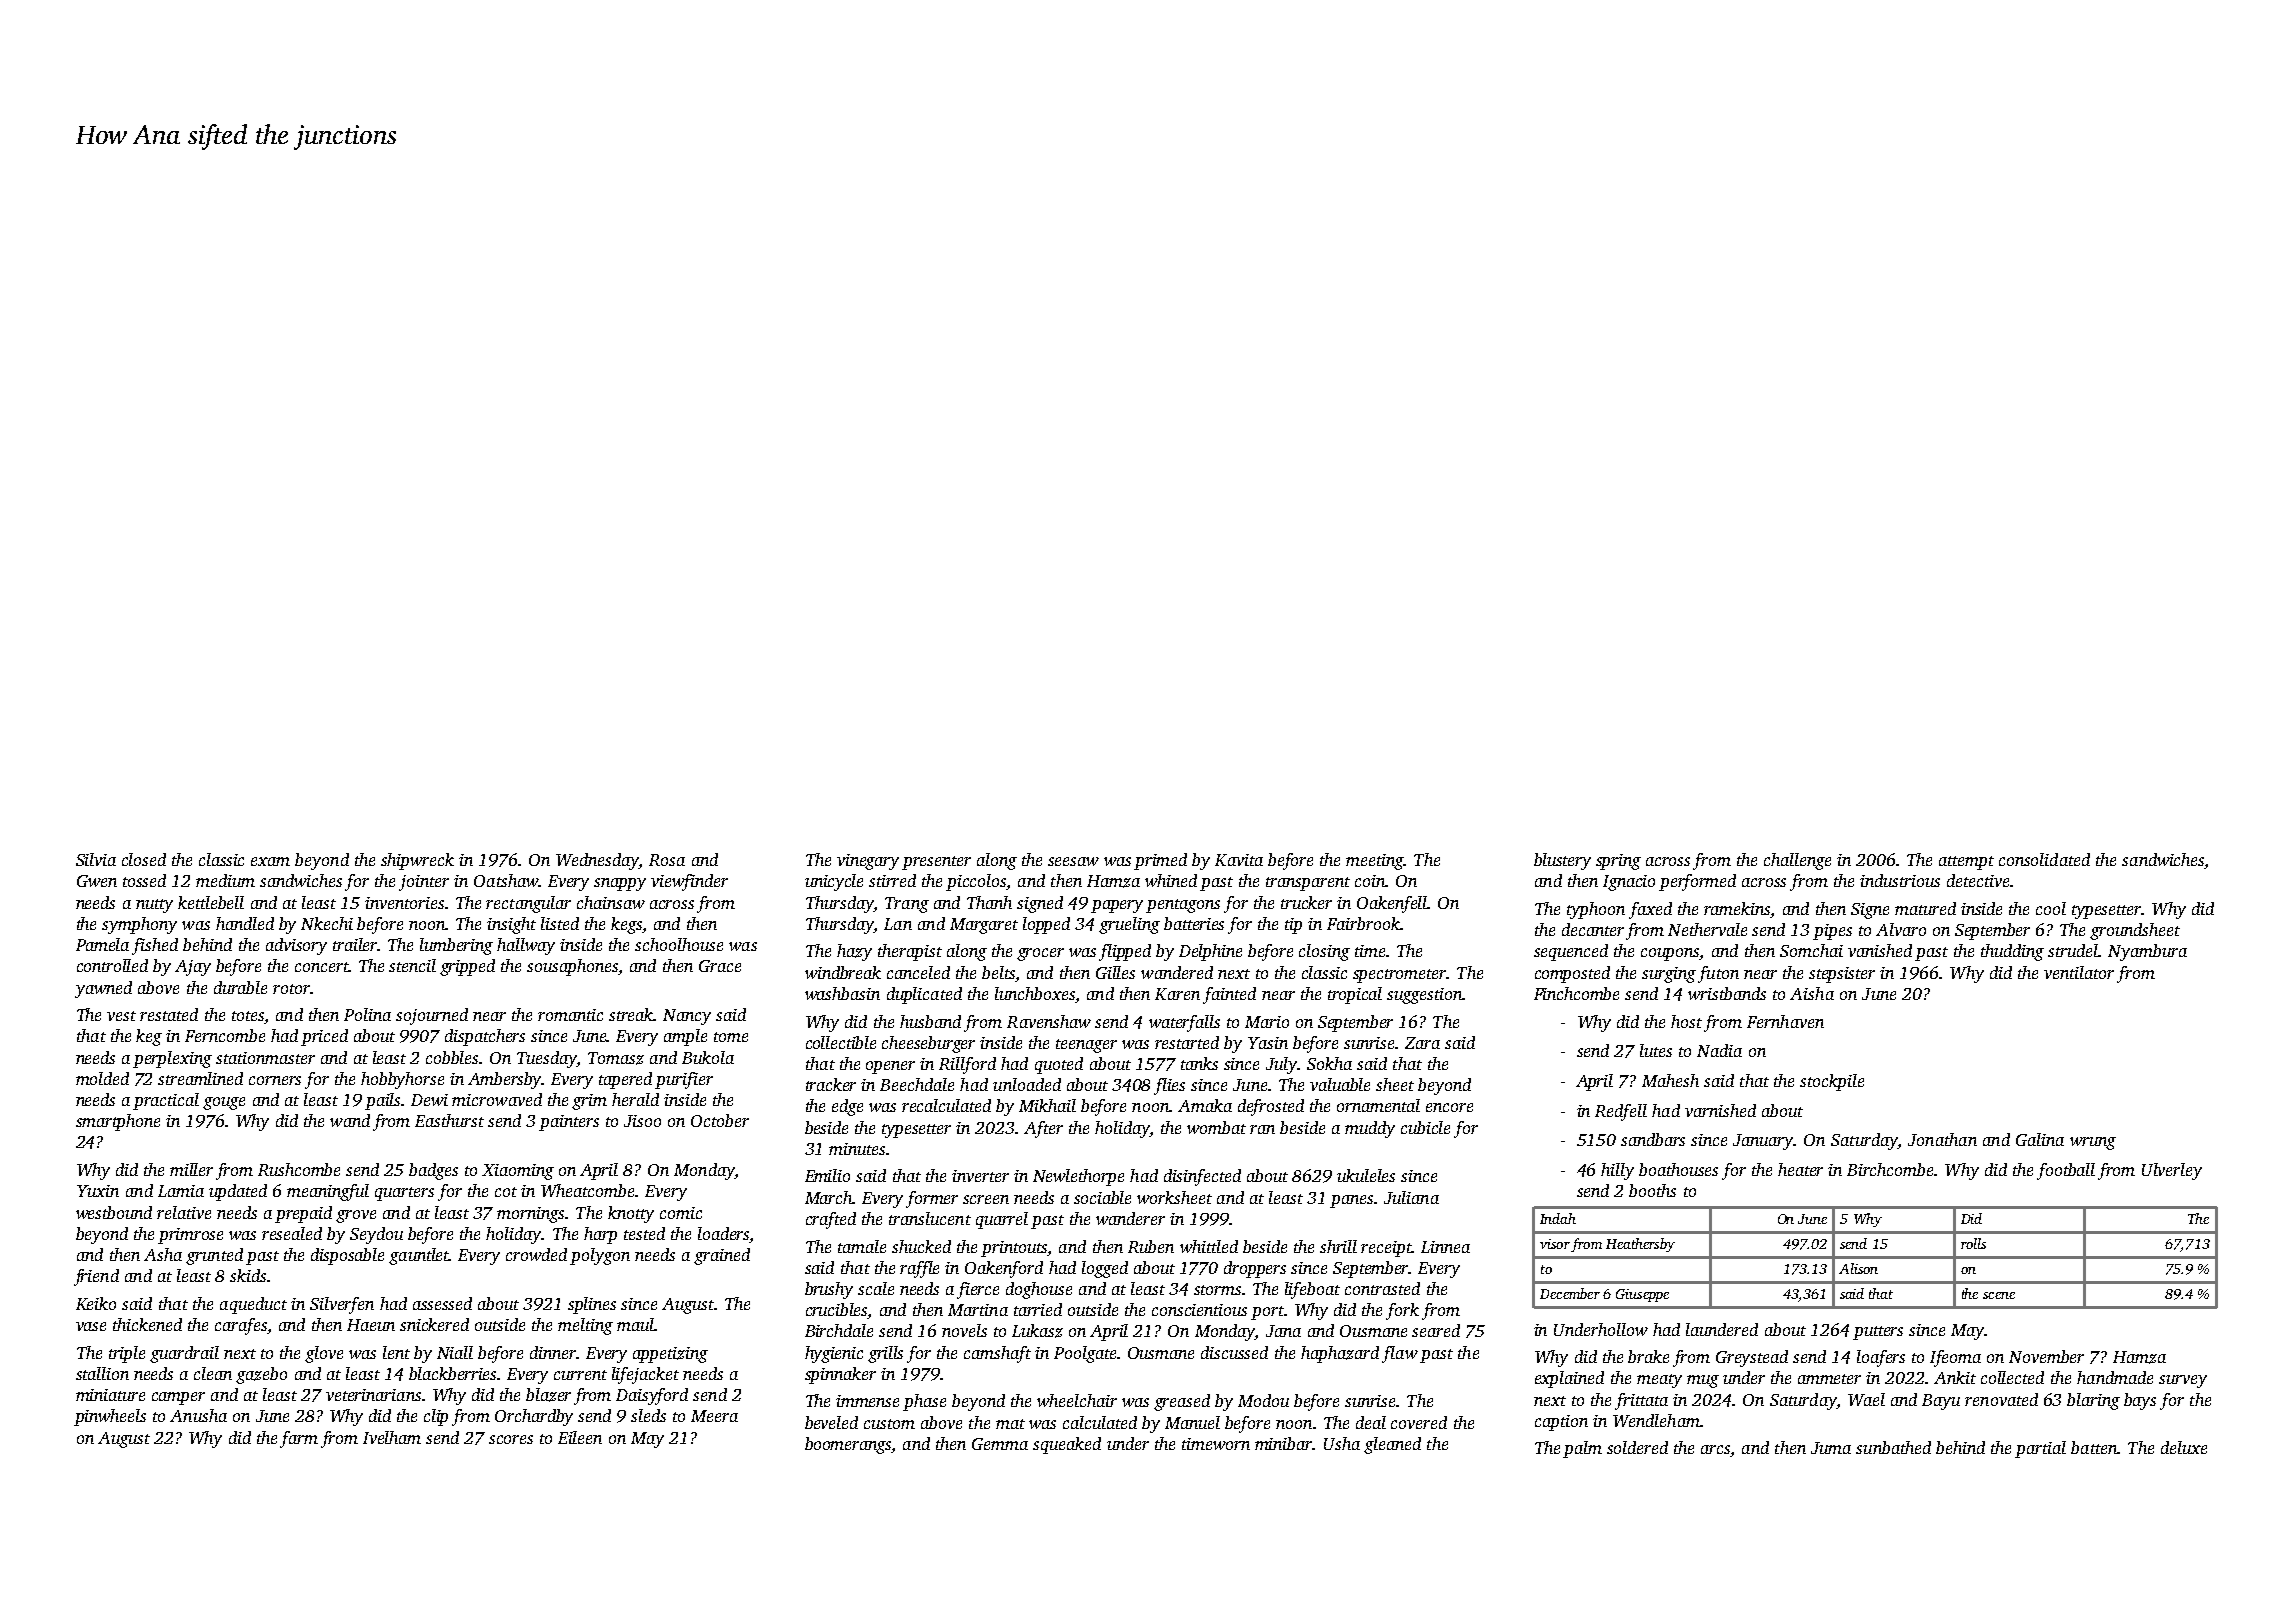 Image resolution: width=2292 pixels, height=1620 pixels. Describe the element at coordinates (2046, 1356) in the screenshot. I see `November` at that location.
